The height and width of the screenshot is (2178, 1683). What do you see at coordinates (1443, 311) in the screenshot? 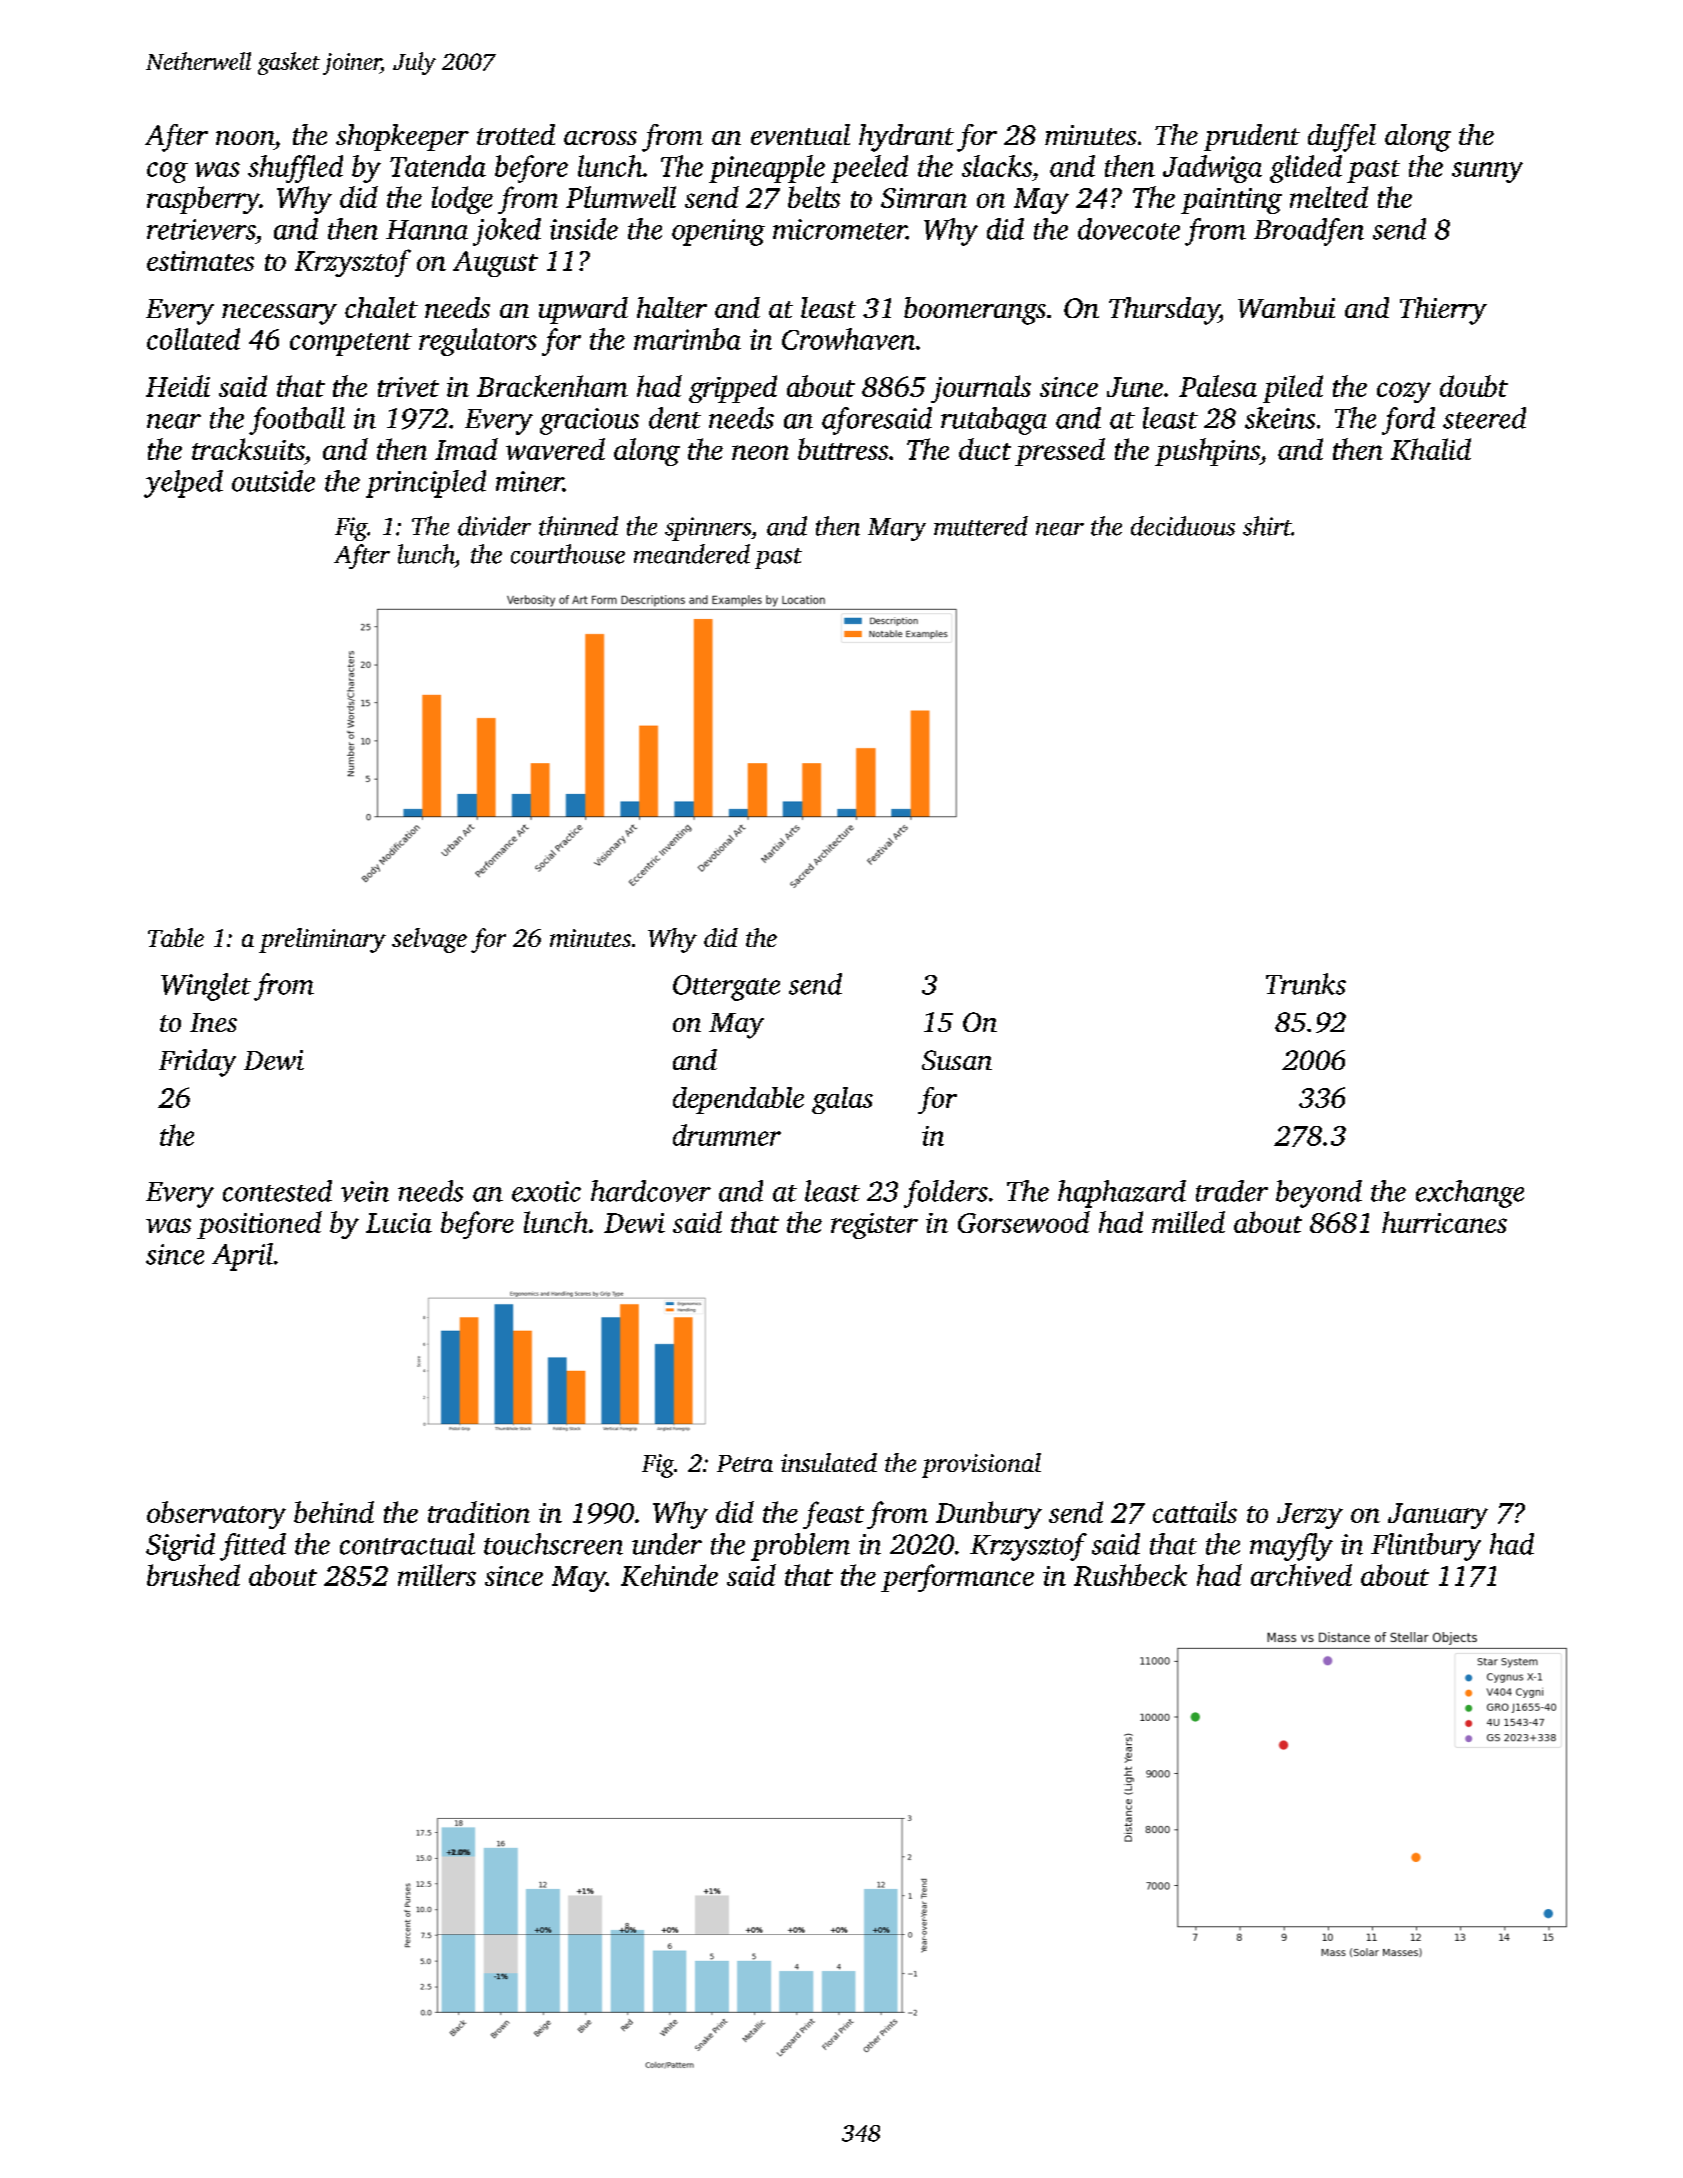
I see `Thierry` at bounding box center [1443, 311].
